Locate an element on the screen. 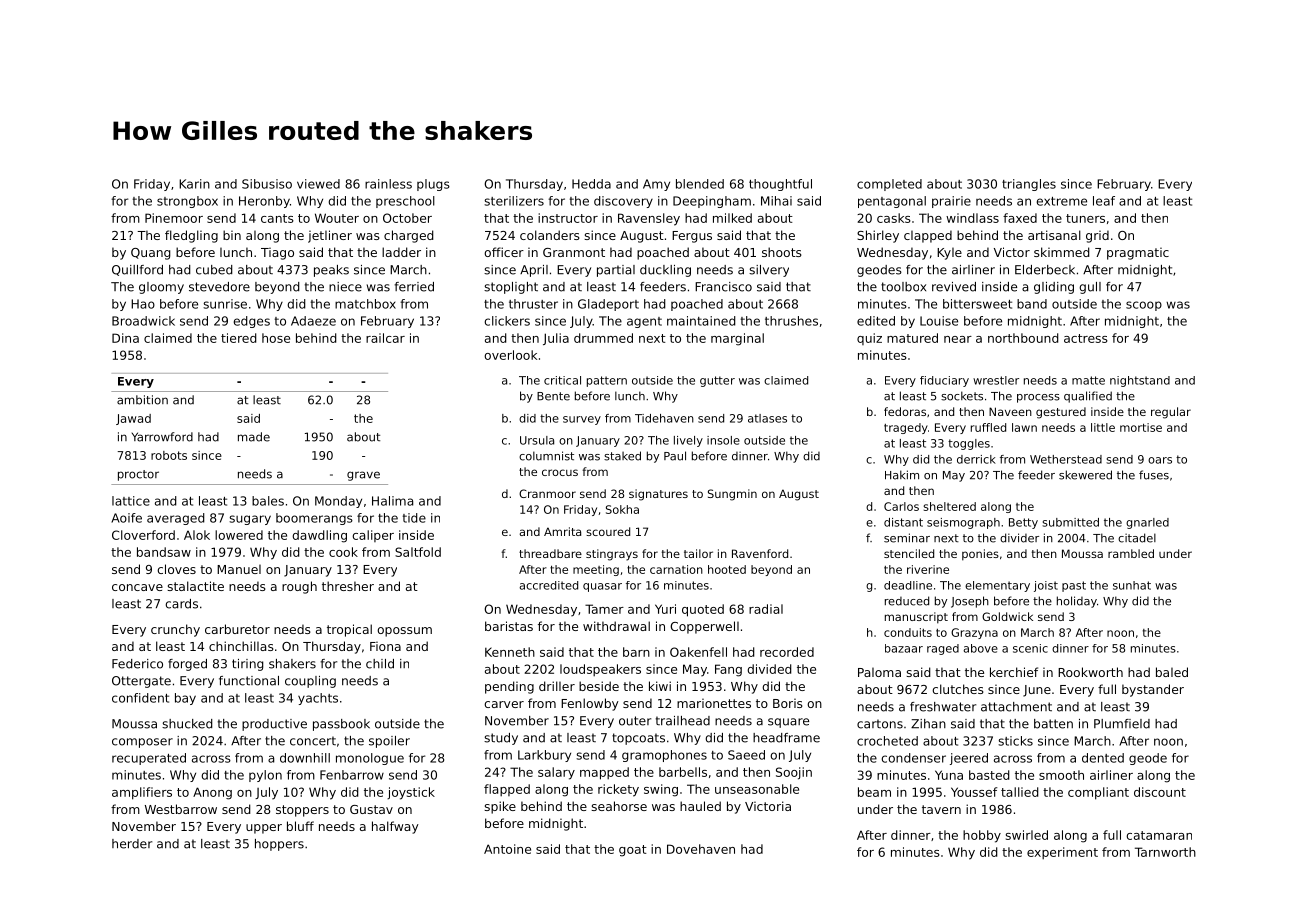 The width and height of the screenshot is (1308, 924). barn is located at coordinates (636, 652).
